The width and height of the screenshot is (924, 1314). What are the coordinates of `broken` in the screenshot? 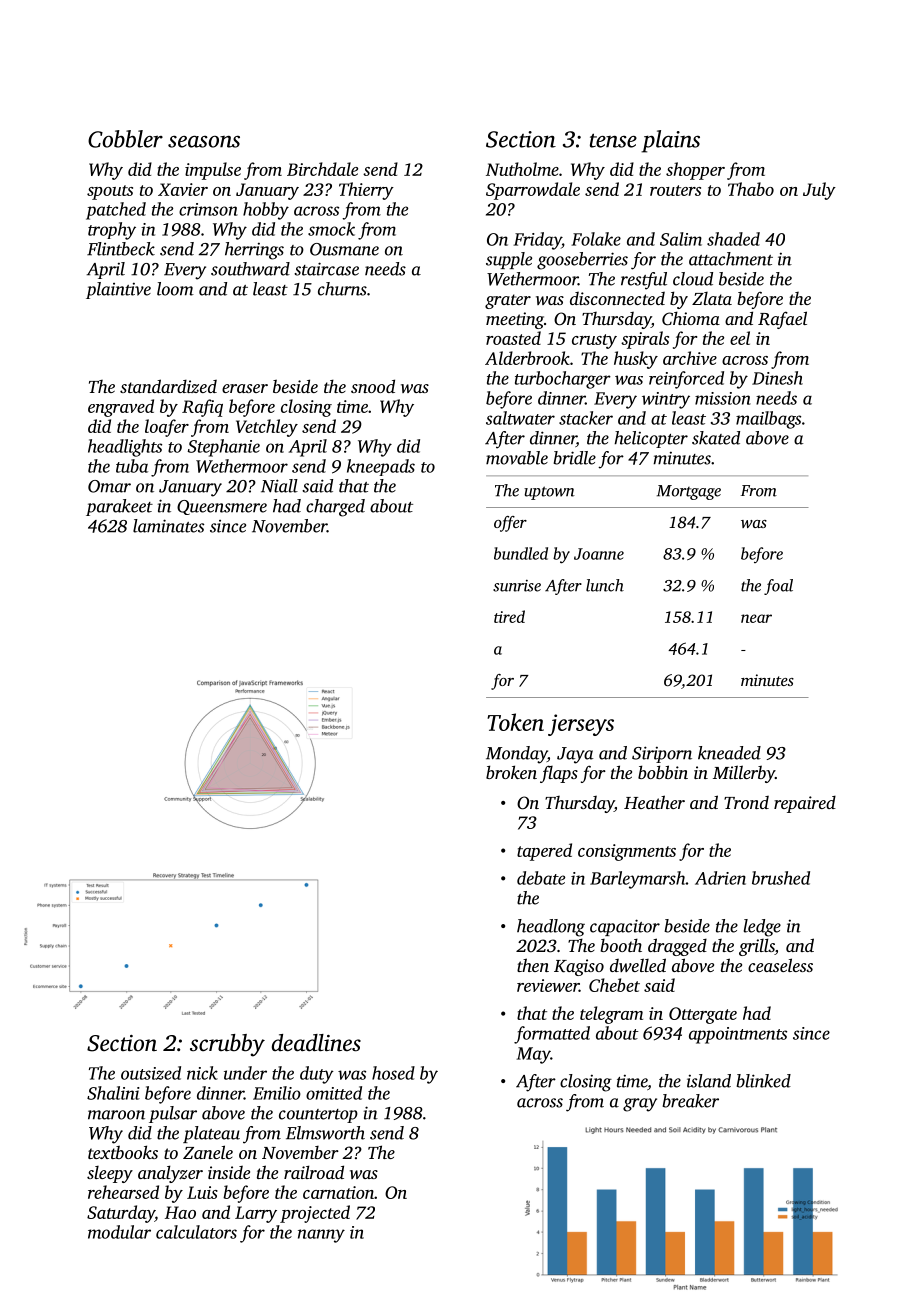 It's located at (511, 772).
